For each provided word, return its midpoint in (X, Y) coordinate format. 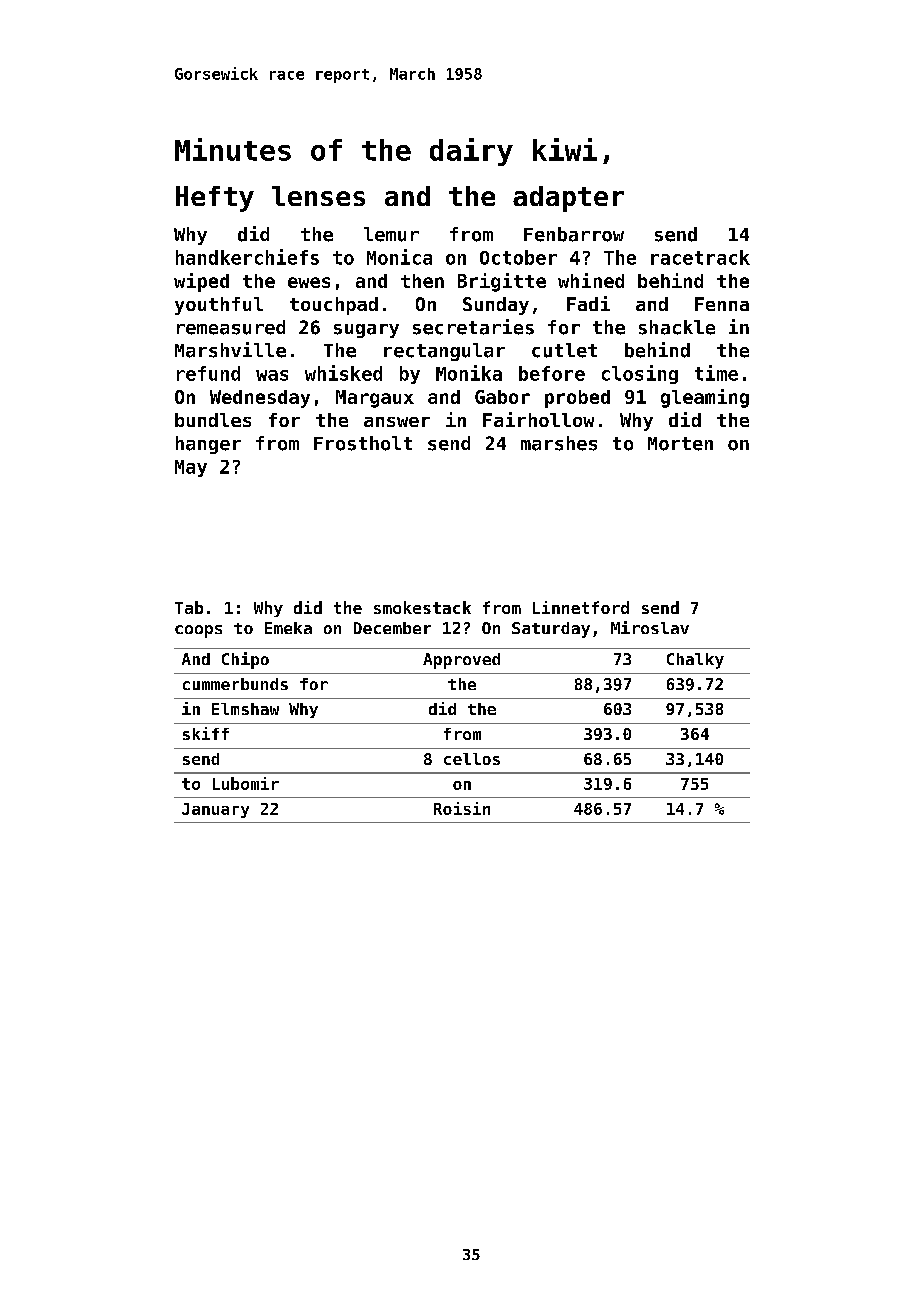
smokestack (422, 607)
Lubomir (246, 783)
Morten (680, 444)
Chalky (695, 661)
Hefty (215, 199)
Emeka (288, 628)
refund (208, 373)
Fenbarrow (574, 234)
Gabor (502, 397)
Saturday (551, 630)
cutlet (564, 350)
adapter (568, 199)
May (191, 468)
